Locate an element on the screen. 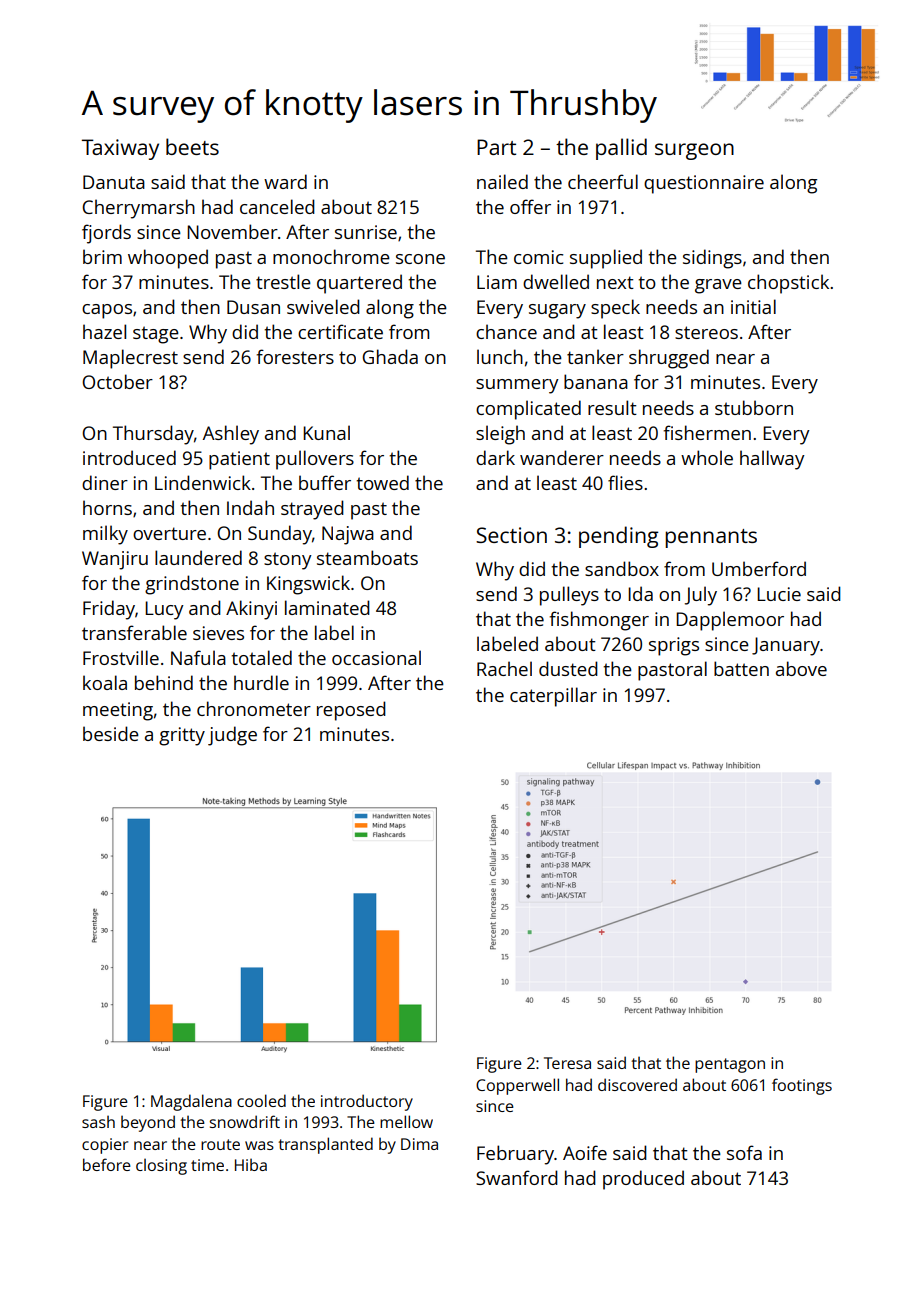 This screenshot has width=924, height=1311. closing is located at coordinates (161, 1167).
